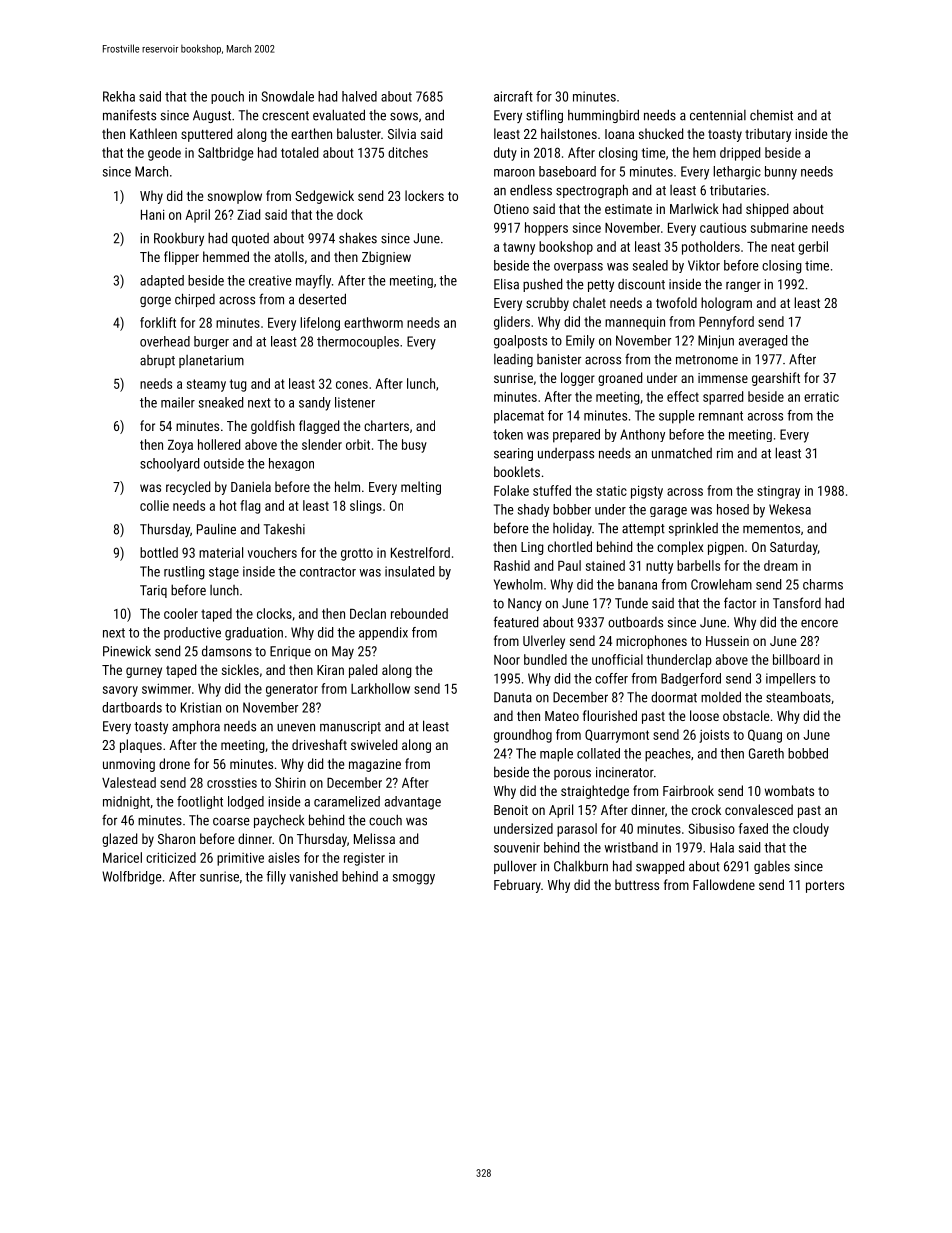 This image has height=1233, width=952. I want to click on filly, so click(276, 878).
